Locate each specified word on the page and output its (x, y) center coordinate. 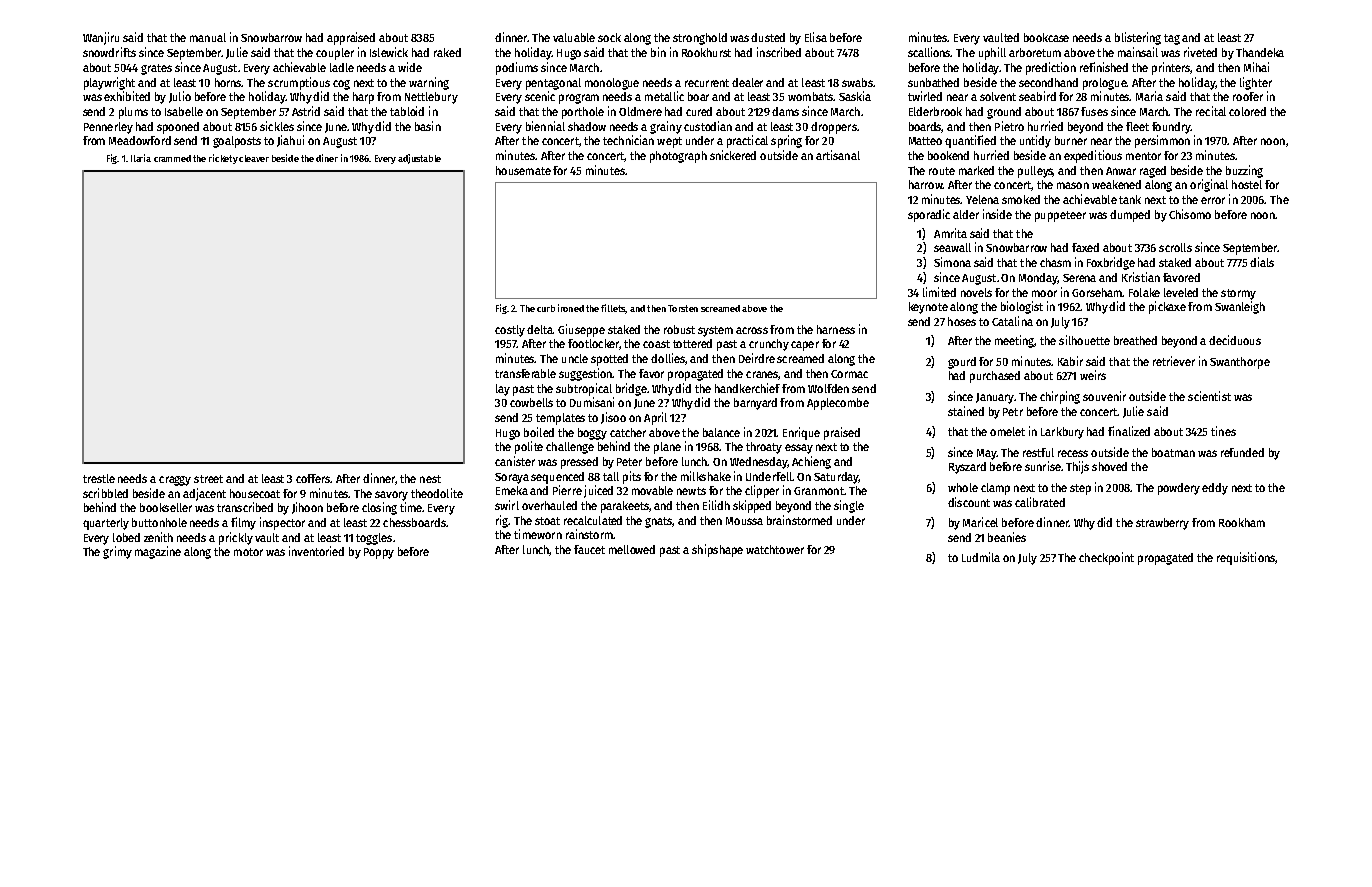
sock (609, 37)
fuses (1094, 111)
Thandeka (1260, 52)
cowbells (531, 402)
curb (546, 308)
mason (1073, 185)
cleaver (254, 158)
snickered (733, 155)
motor (248, 552)
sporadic (929, 215)
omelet (1007, 431)
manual (208, 37)
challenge (570, 448)
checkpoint (1106, 558)
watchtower (775, 549)
